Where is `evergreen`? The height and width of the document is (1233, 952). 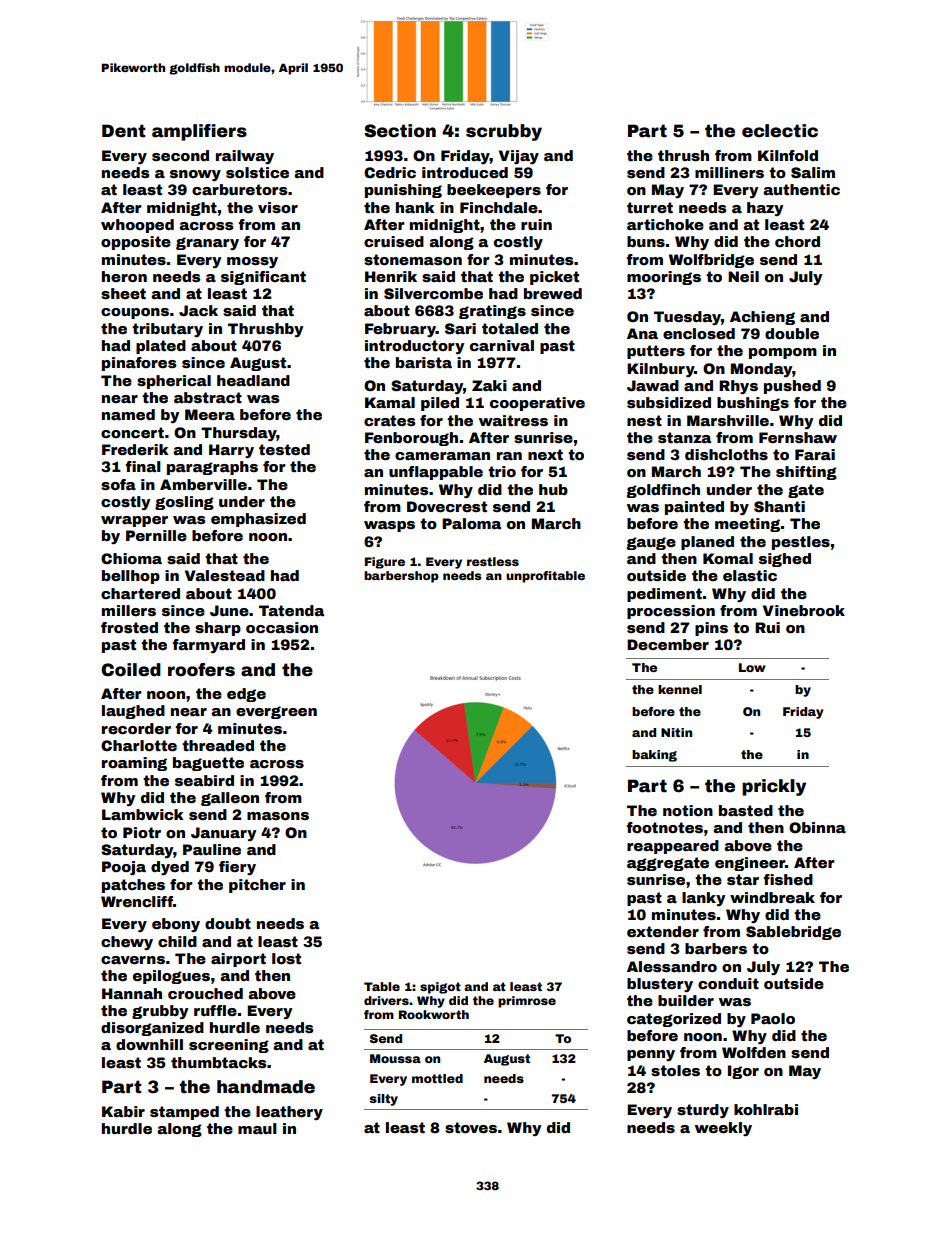 evergreen is located at coordinates (276, 712).
